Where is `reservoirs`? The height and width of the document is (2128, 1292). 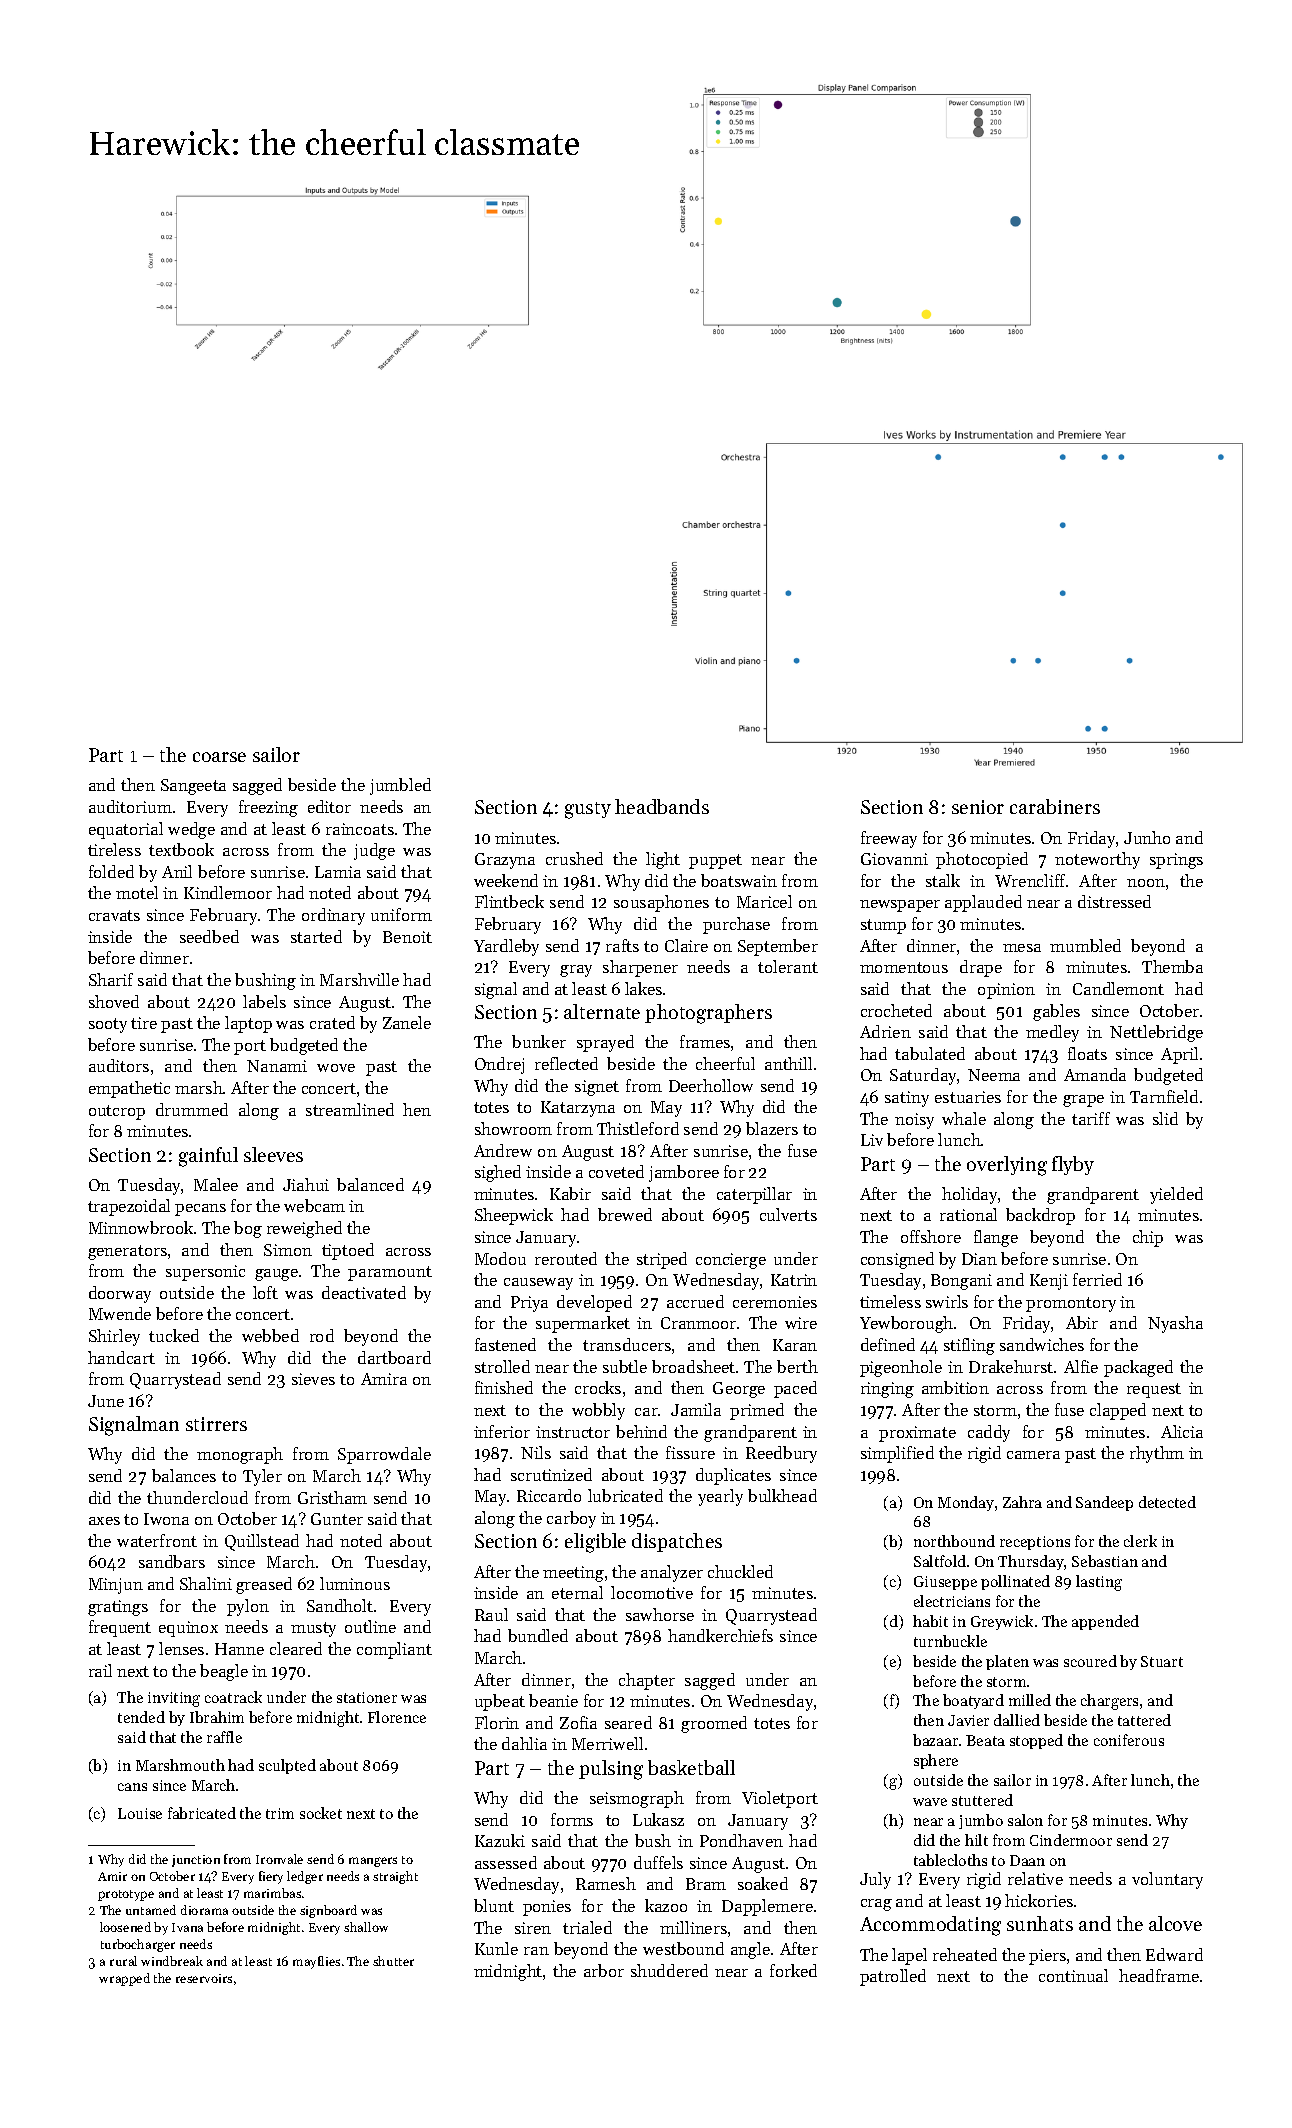 reservoirs is located at coordinates (204, 1978).
